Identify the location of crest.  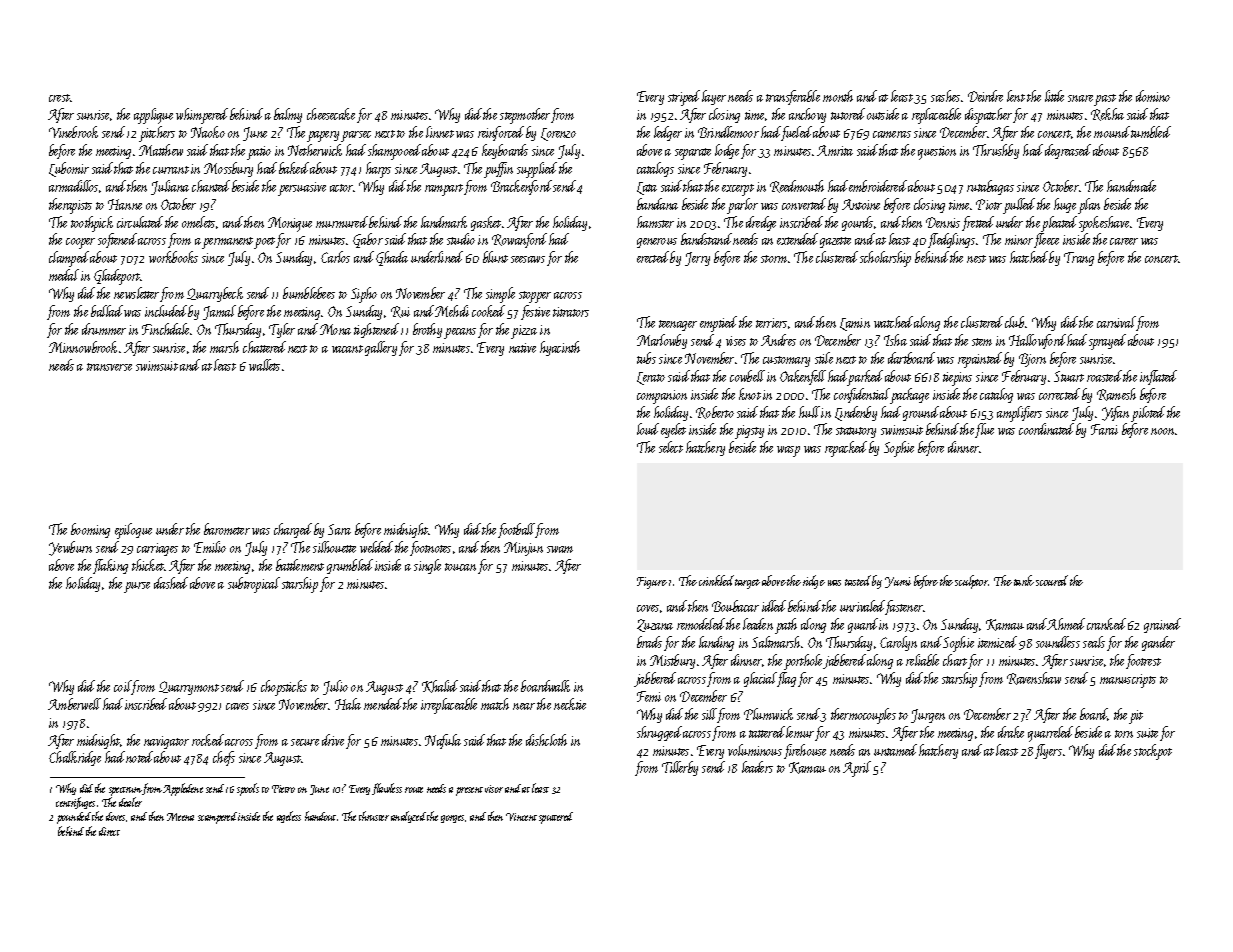
(60, 98).
